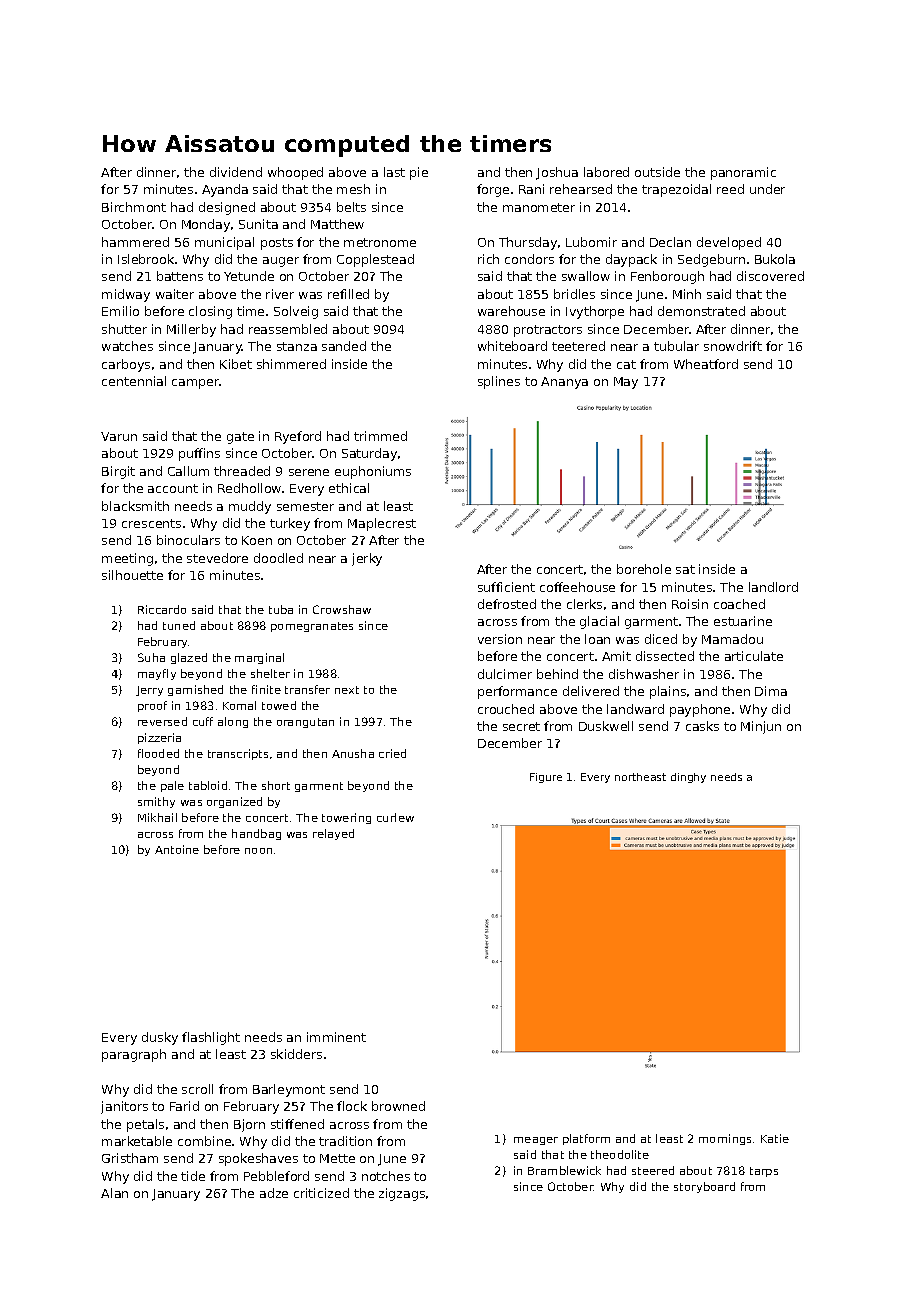 This screenshot has height=1316, width=908. Describe the element at coordinates (236, 172) in the screenshot. I see `dividend` at that location.
